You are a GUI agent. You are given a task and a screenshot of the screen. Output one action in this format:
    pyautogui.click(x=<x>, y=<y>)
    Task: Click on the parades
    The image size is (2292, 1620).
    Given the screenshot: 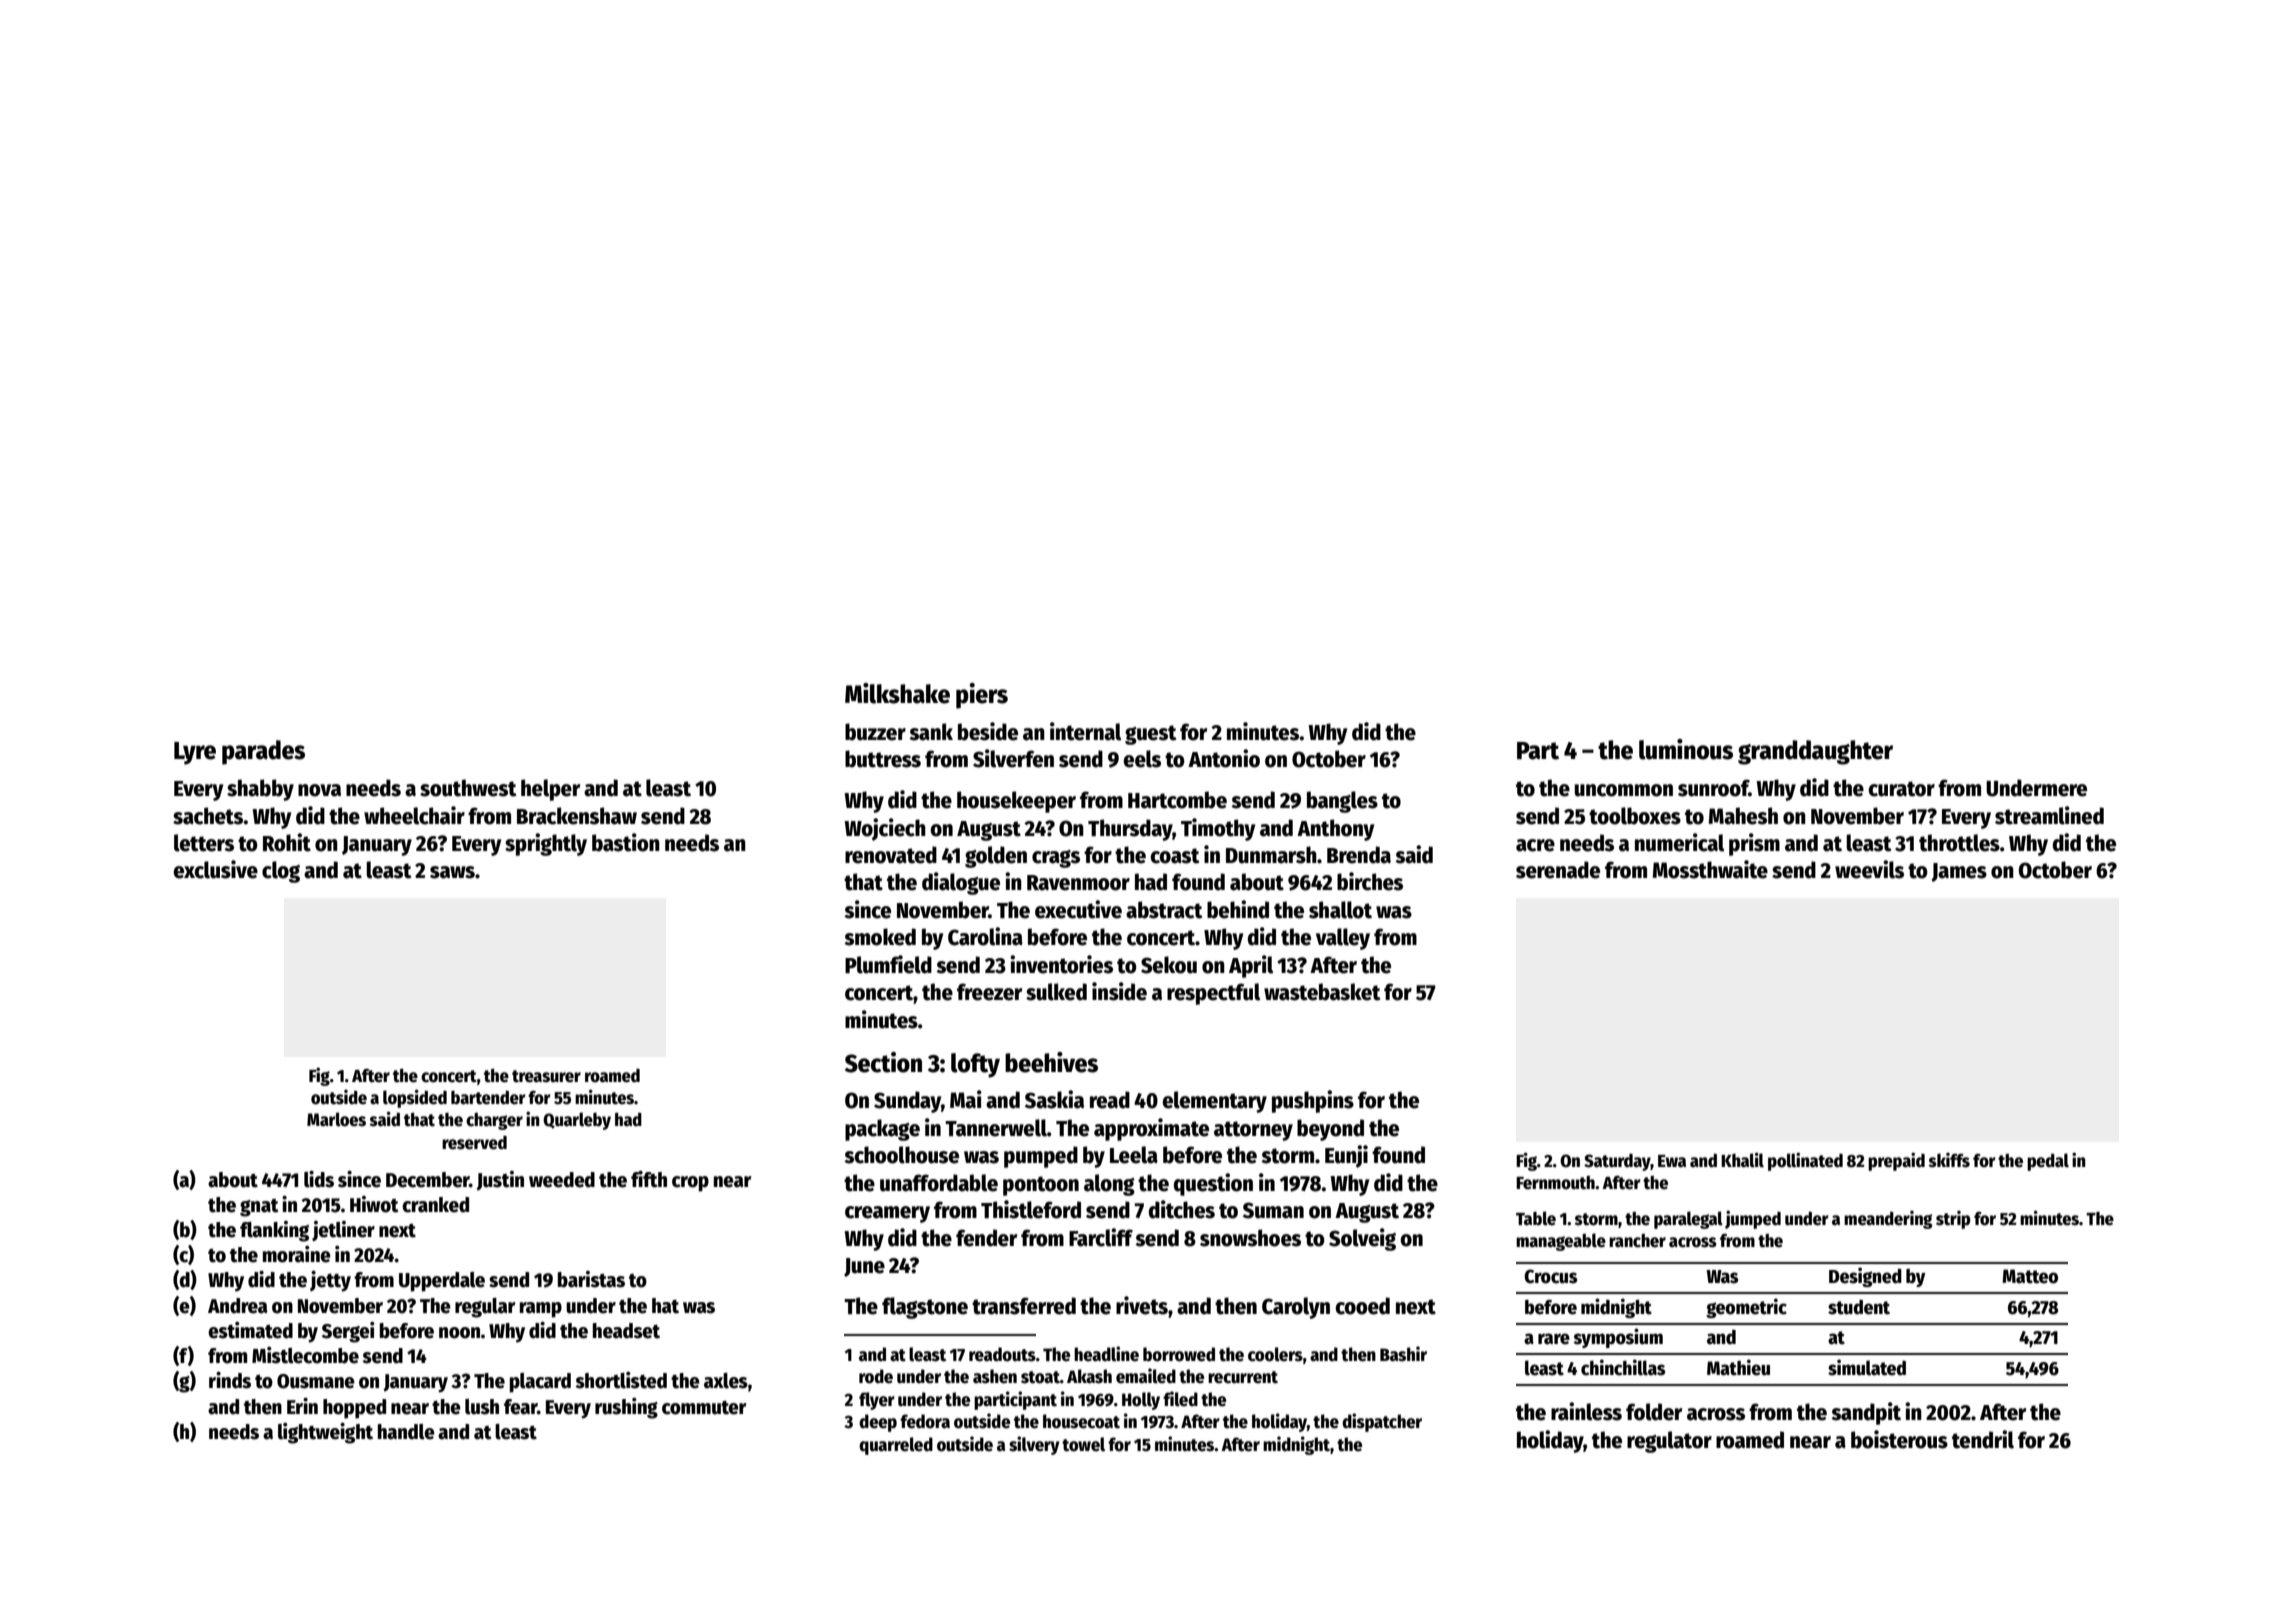 What is the action you would take?
    pyautogui.click(x=263, y=752)
